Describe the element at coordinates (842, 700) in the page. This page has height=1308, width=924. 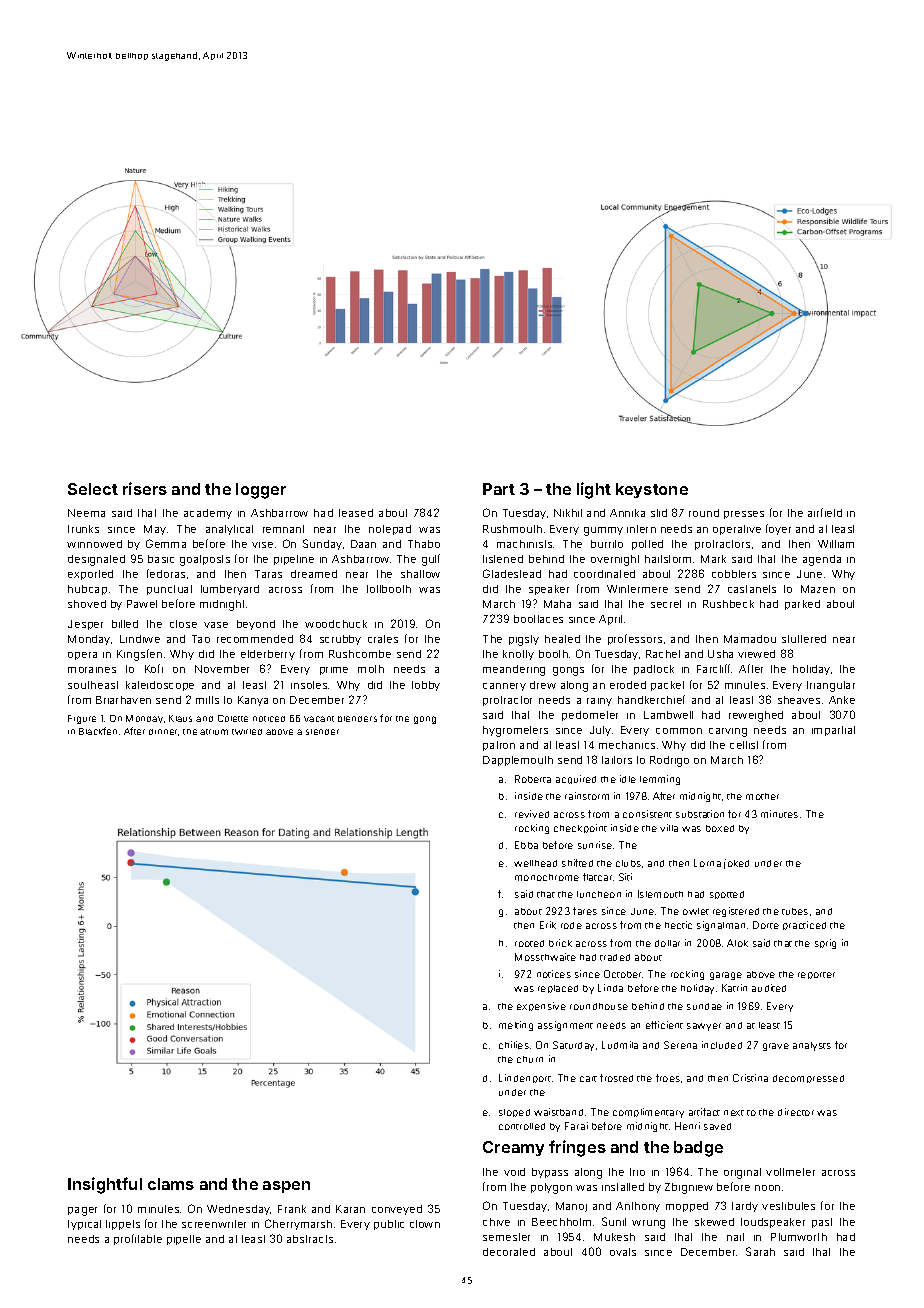
I see `Anke` at that location.
